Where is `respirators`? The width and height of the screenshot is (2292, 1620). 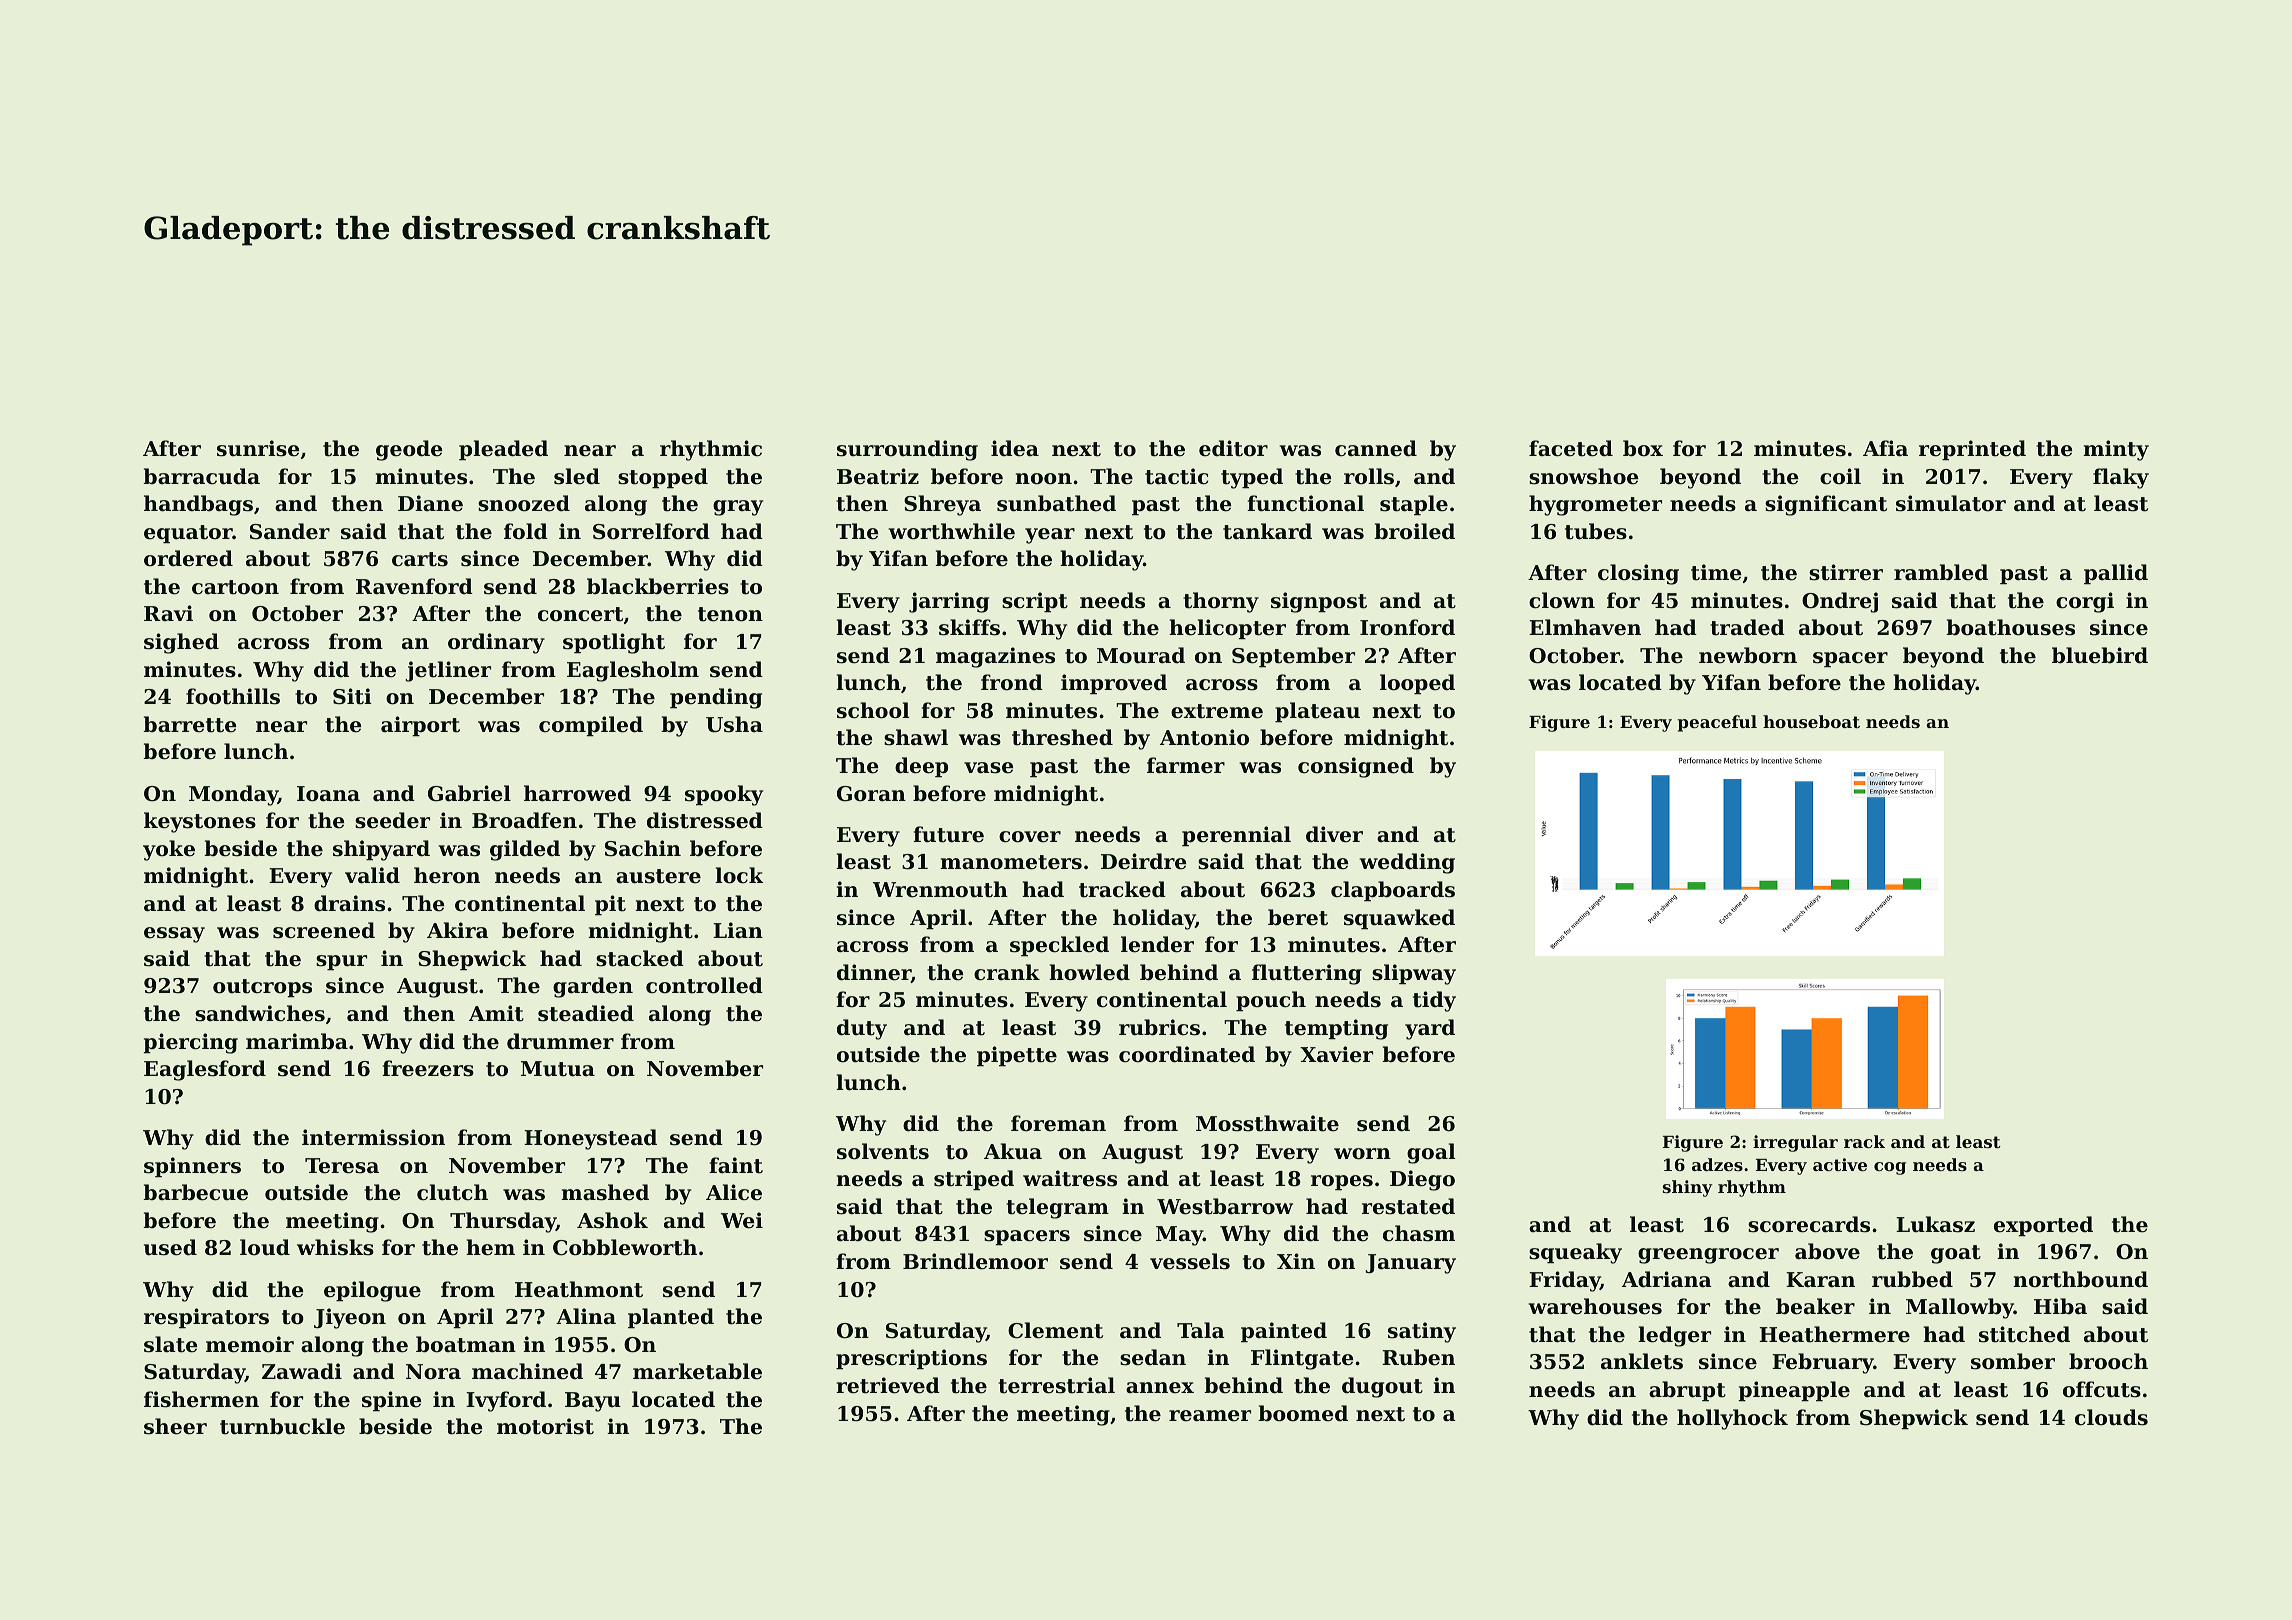 respirators is located at coordinates (206, 1318).
